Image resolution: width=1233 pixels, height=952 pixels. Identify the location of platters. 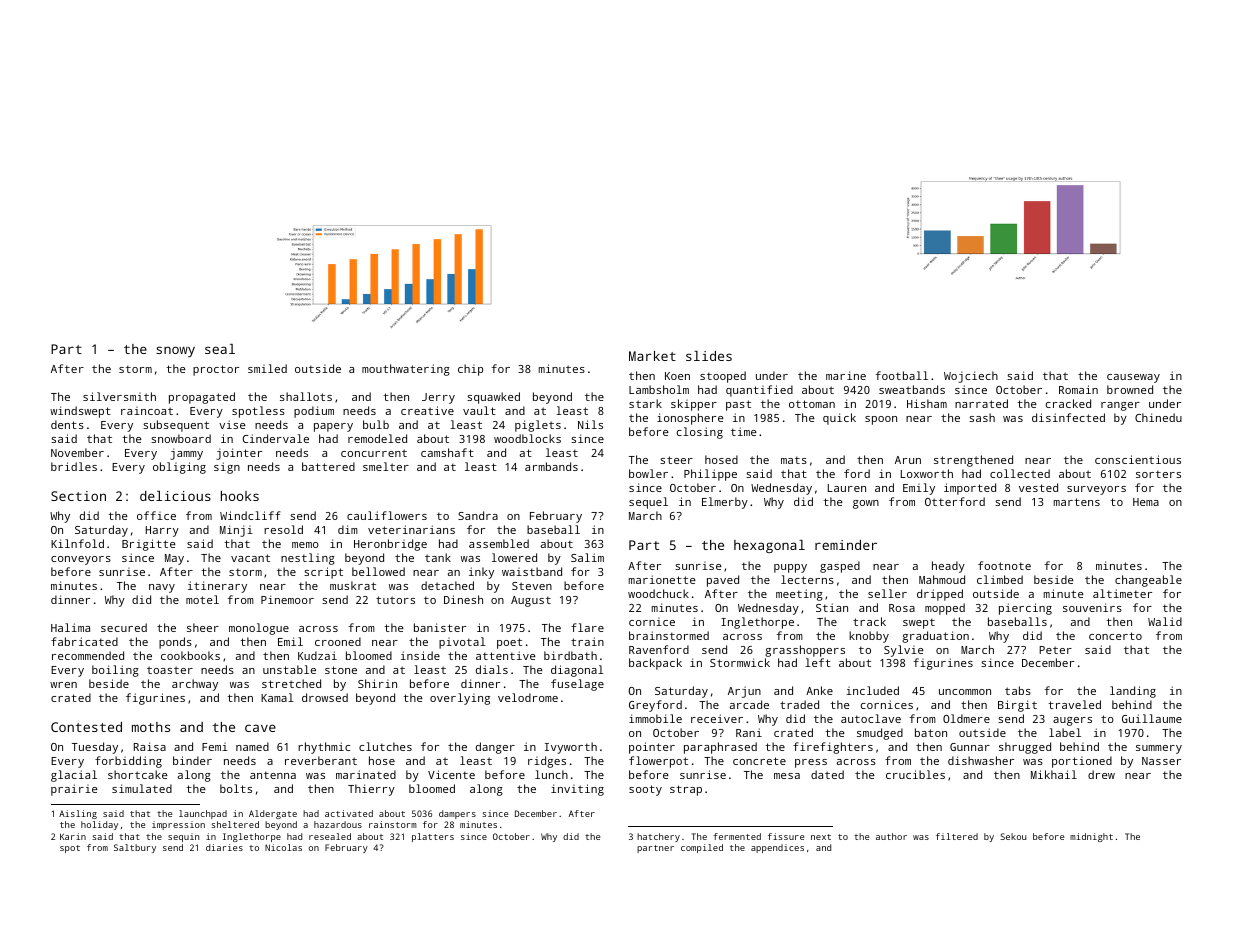
(433, 837).
